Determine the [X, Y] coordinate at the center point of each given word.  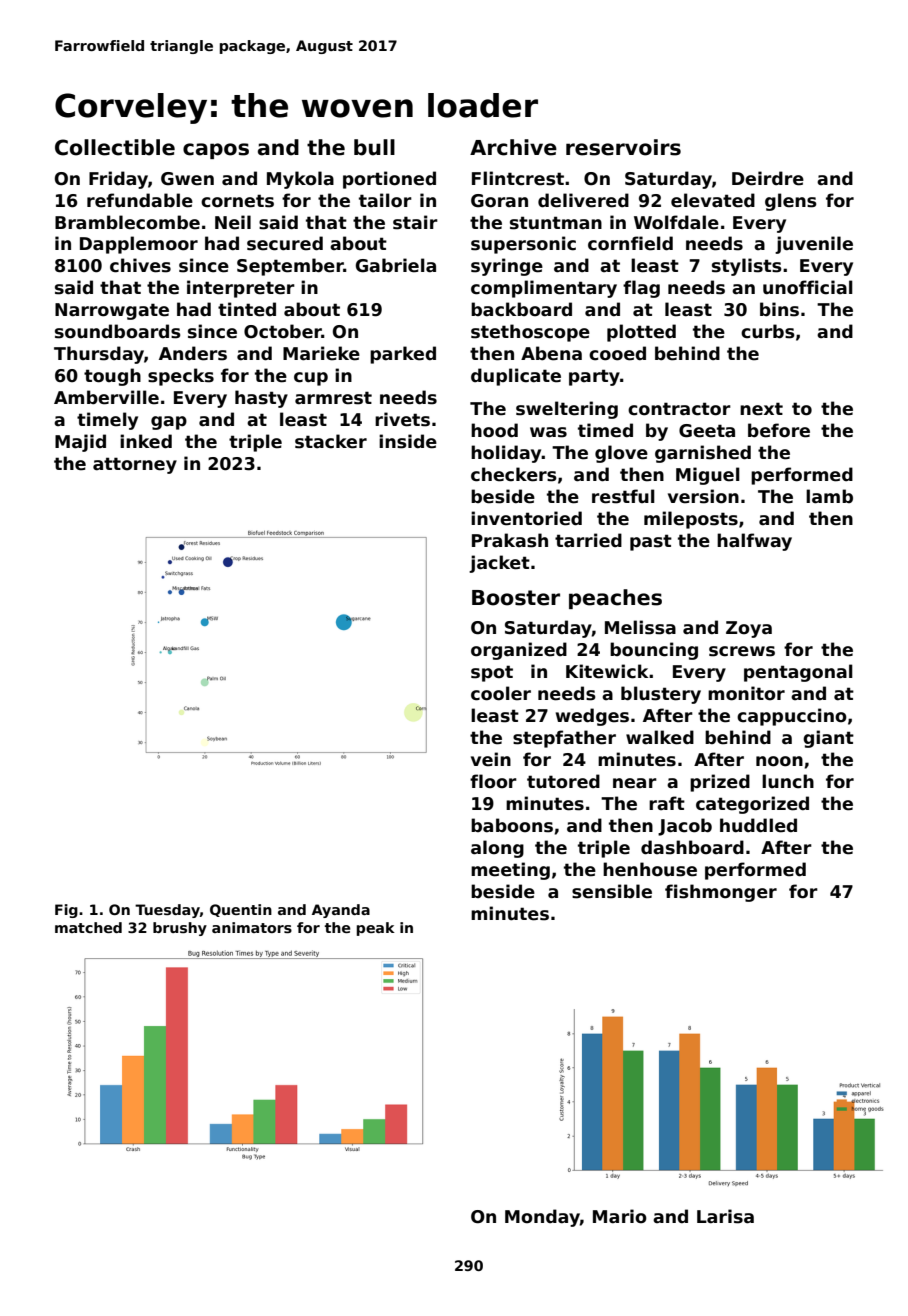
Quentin [241, 910]
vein [491, 759]
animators [252, 927]
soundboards [118, 331]
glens [791, 202]
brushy [180, 929]
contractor [679, 409]
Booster [516, 598]
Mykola [300, 180]
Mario [620, 1216]
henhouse [650, 869]
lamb [829, 496]
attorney [135, 465]
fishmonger [721, 893]
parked [403, 355]
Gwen [187, 179]
